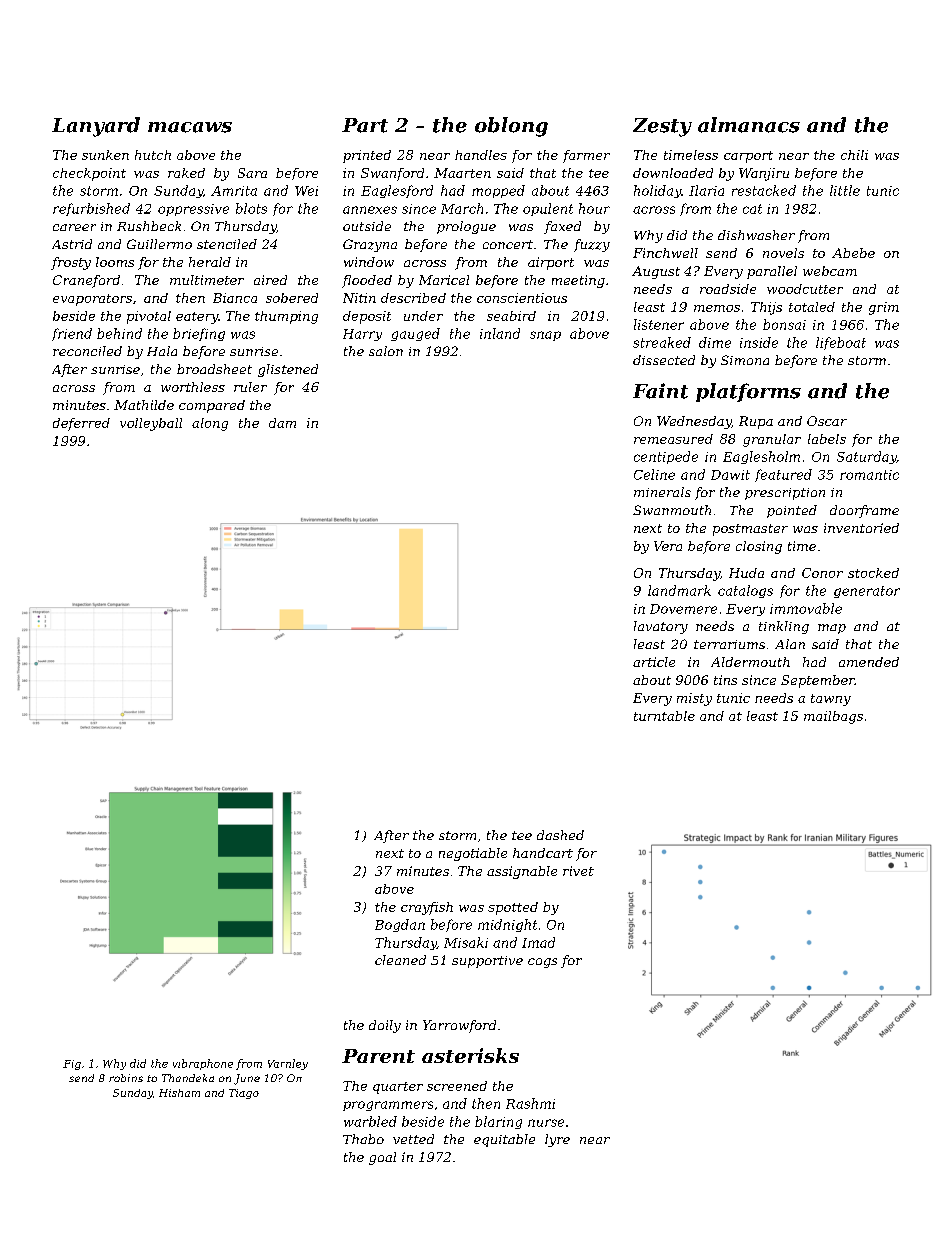 Image resolution: width=952 pixels, height=1233 pixels. I want to click on dam, so click(282, 423).
